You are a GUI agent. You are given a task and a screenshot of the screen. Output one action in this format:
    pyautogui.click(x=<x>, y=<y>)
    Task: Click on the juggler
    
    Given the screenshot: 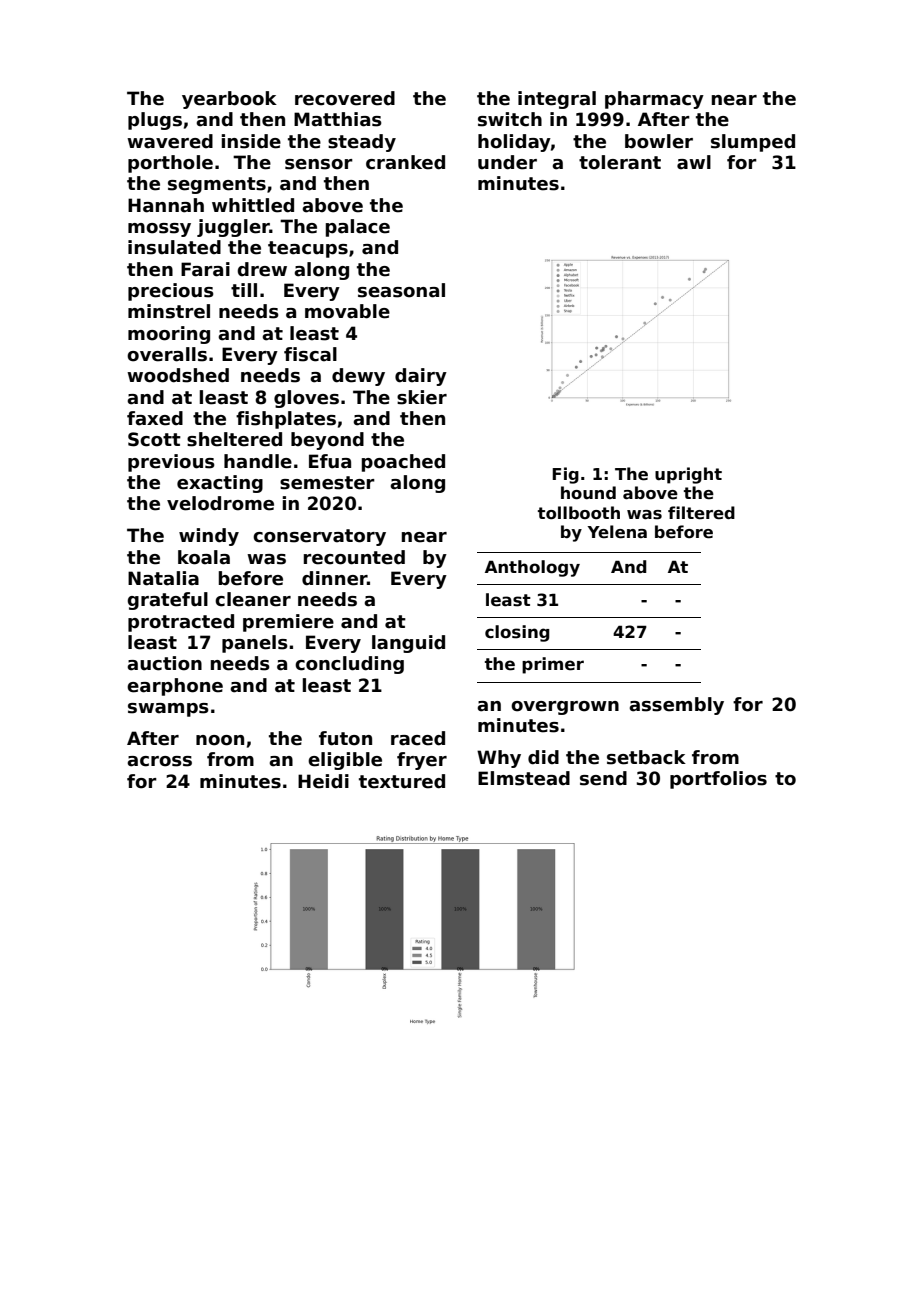 What is the action you would take?
    pyautogui.click(x=233, y=228)
